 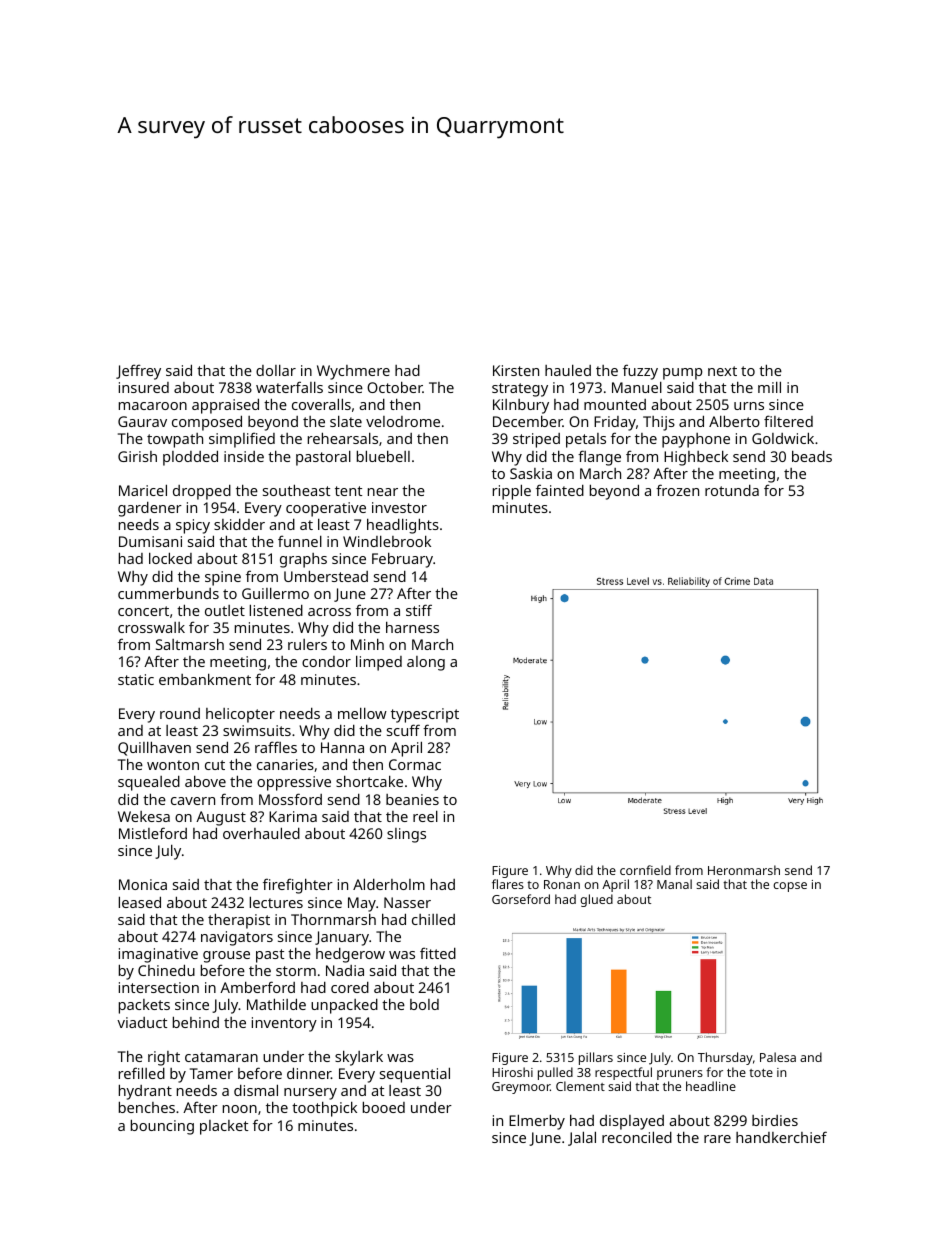 I want to click on bold, so click(x=424, y=1004).
